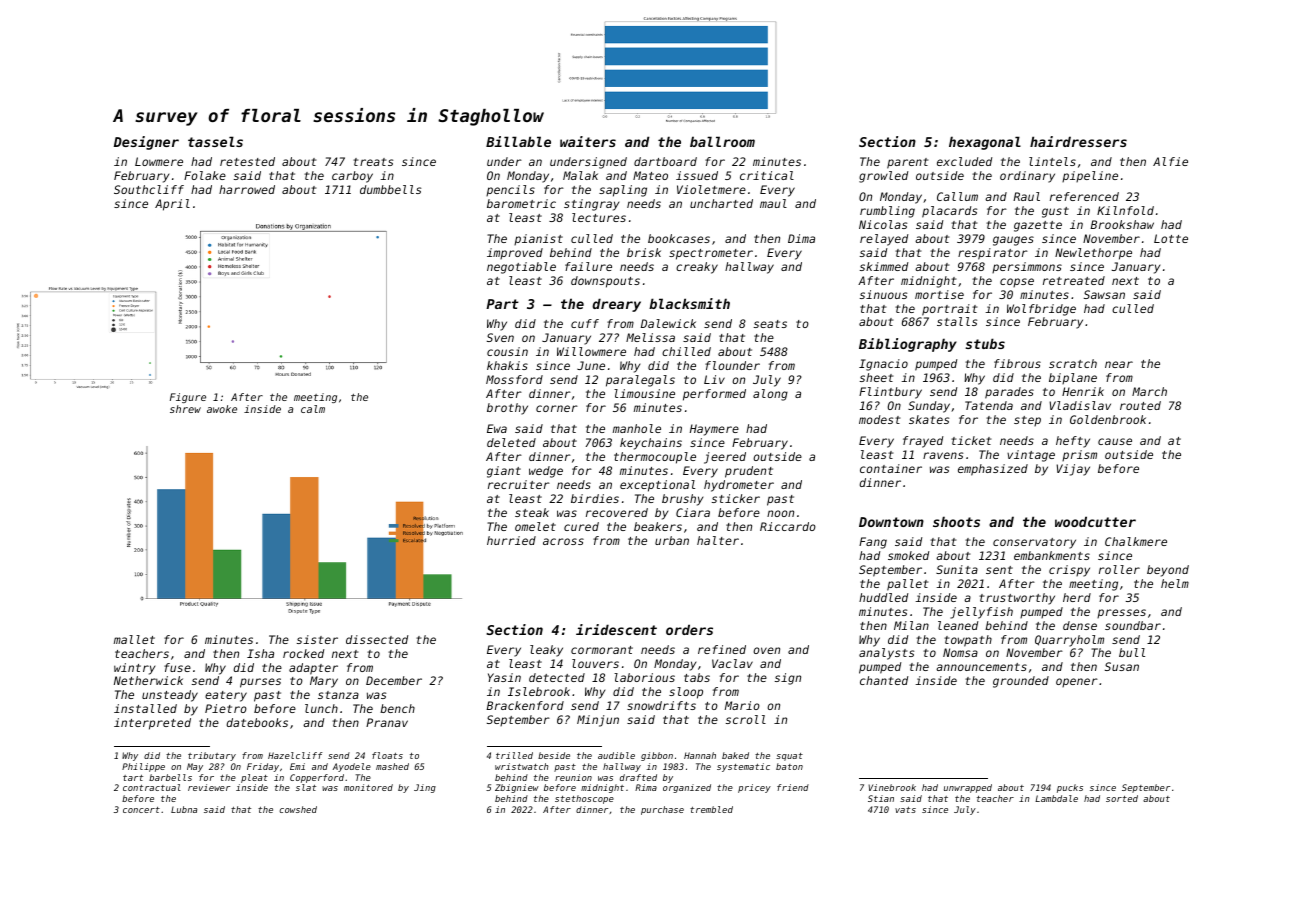  Describe the element at coordinates (697, 268) in the image. I see `creaky` at that location.
